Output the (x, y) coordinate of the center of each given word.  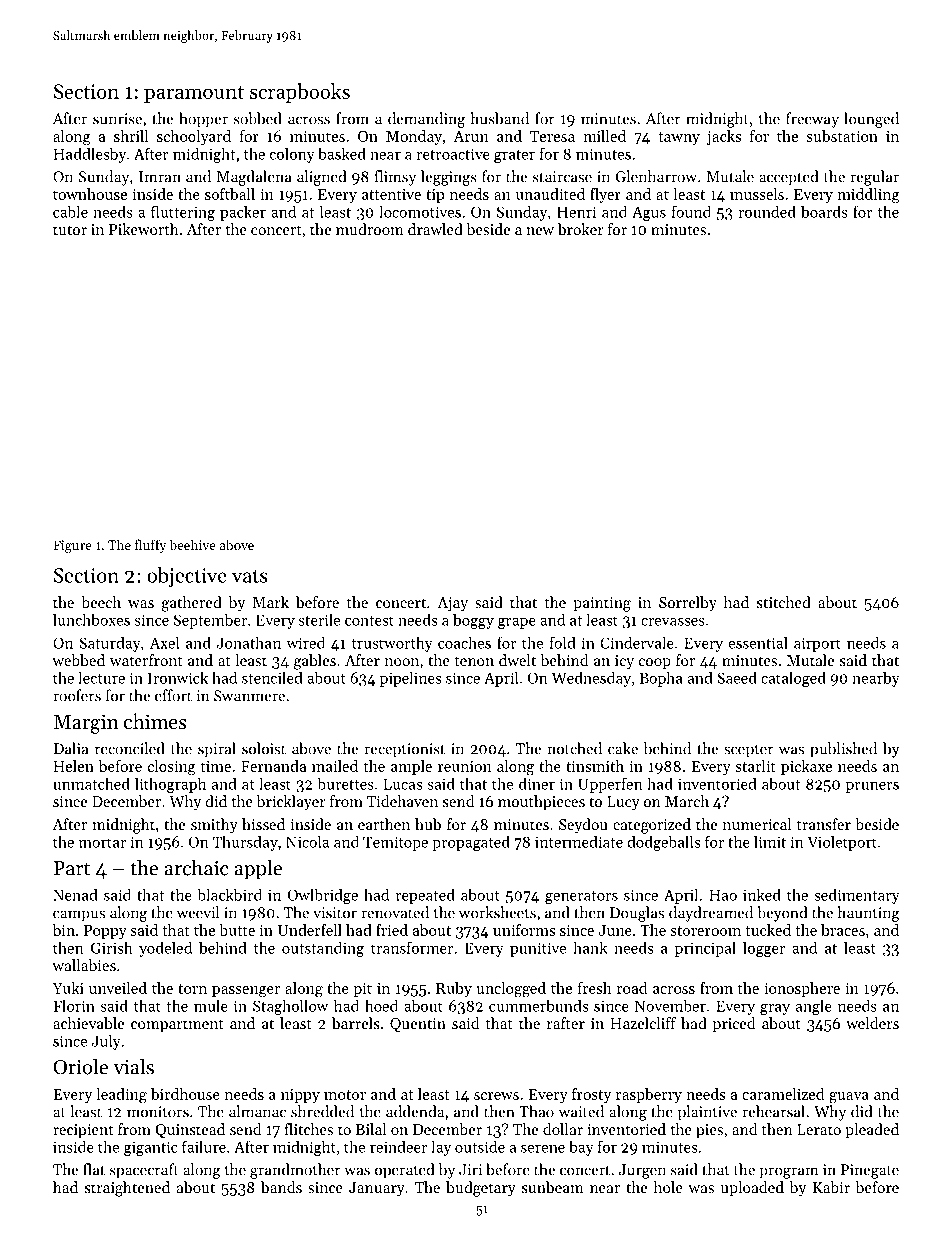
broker (581, 229)
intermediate (579, 842)
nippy (300, 1096)
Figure (72, 546)
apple (258, 870)
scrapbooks (300, 93)
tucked (768, 930)
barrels (356, 1023)
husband (499, 118)
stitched (784, 602)
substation (842, 136)
